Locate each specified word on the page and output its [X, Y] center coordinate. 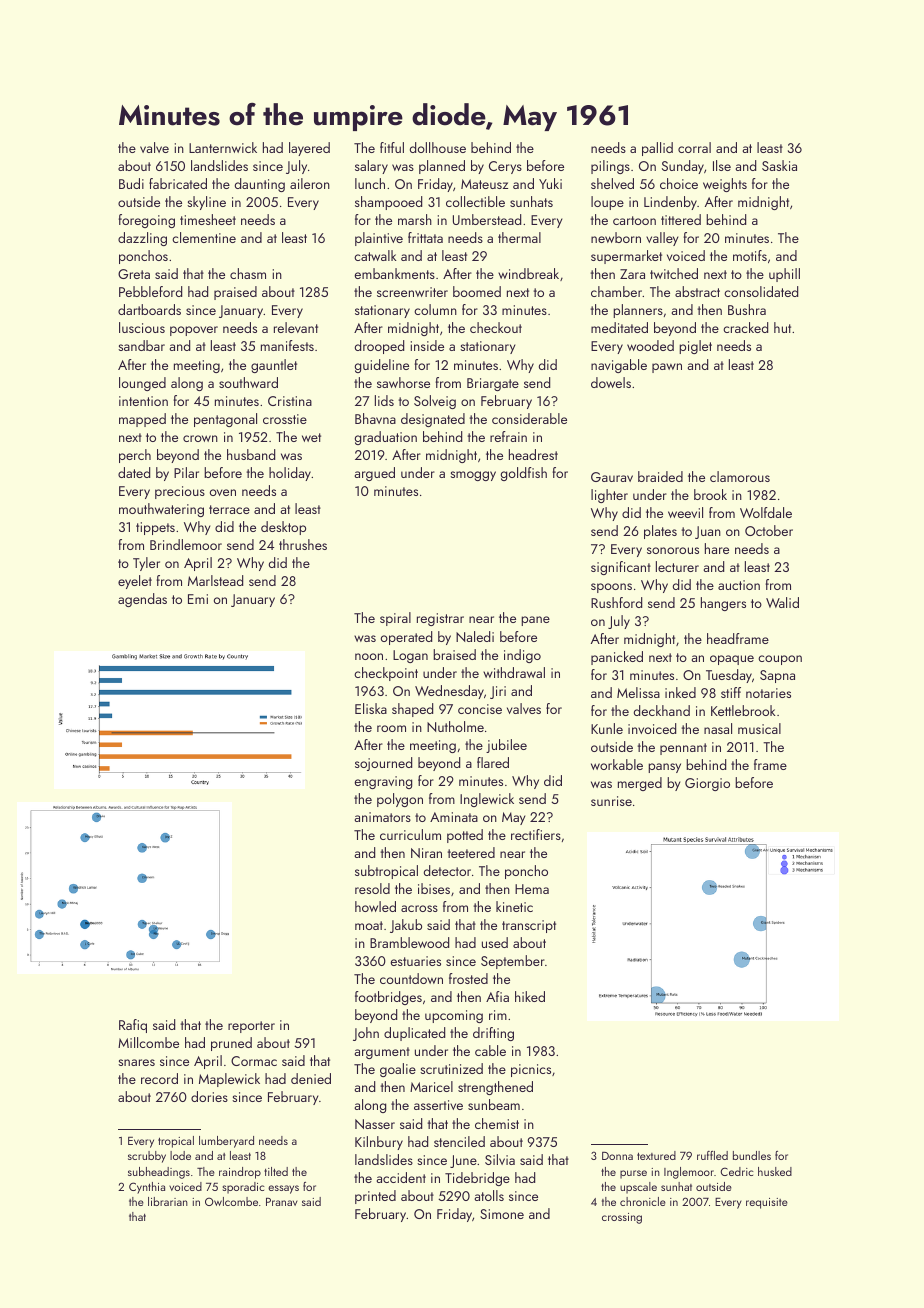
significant [621, 568]
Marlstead [215, 580]
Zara [632, 274]
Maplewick [229, 1080]
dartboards [149, 309]
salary [371, 167]
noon [369, 656]
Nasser [375, 1124]
